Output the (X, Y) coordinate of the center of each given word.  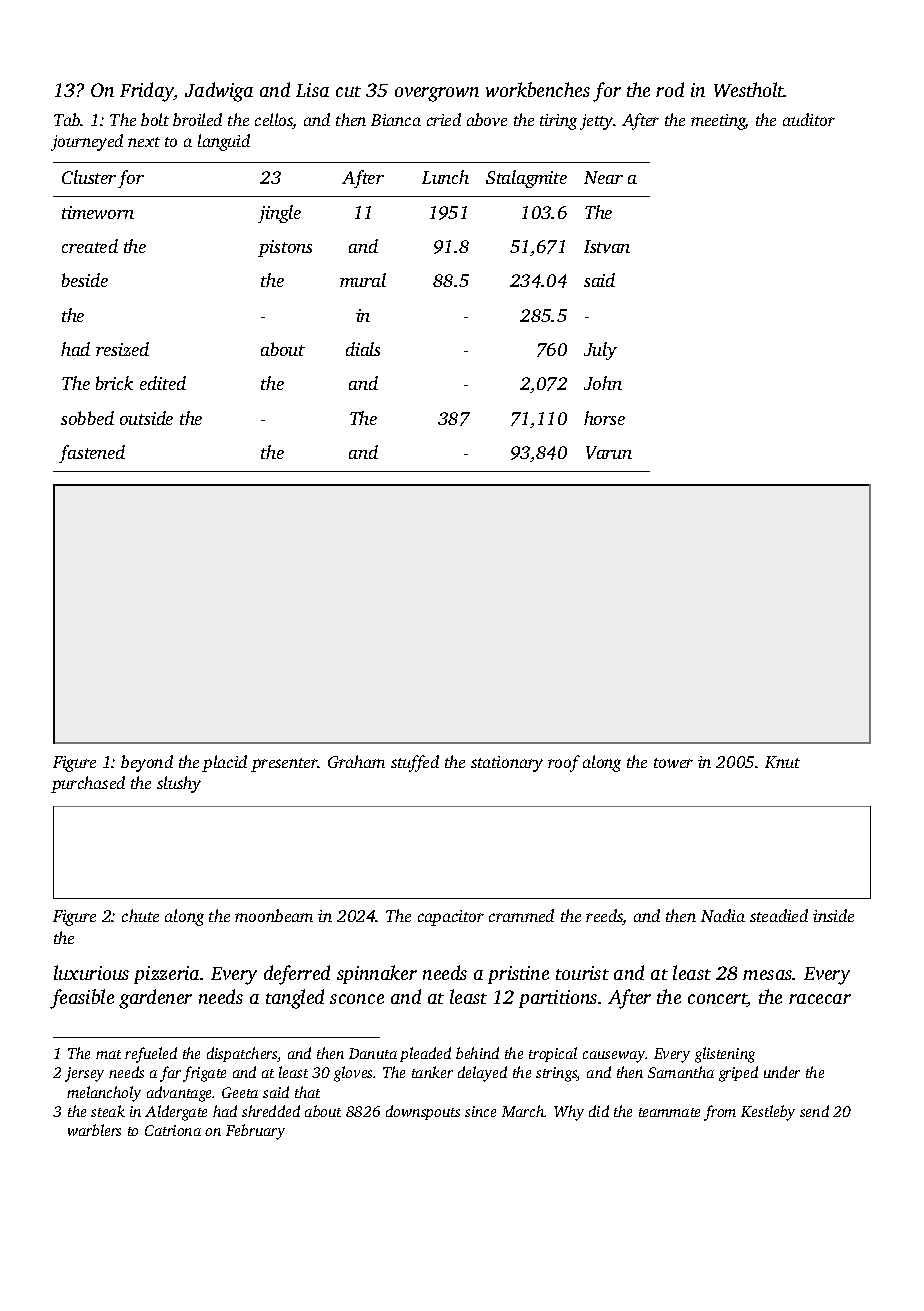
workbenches (538, 89)
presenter (284, 765)
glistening (725, 1055)
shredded (271, 1111)
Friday (147, 92)
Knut (782, 762)
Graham (356, 761)
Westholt (749, 89)
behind (477, 1053)
